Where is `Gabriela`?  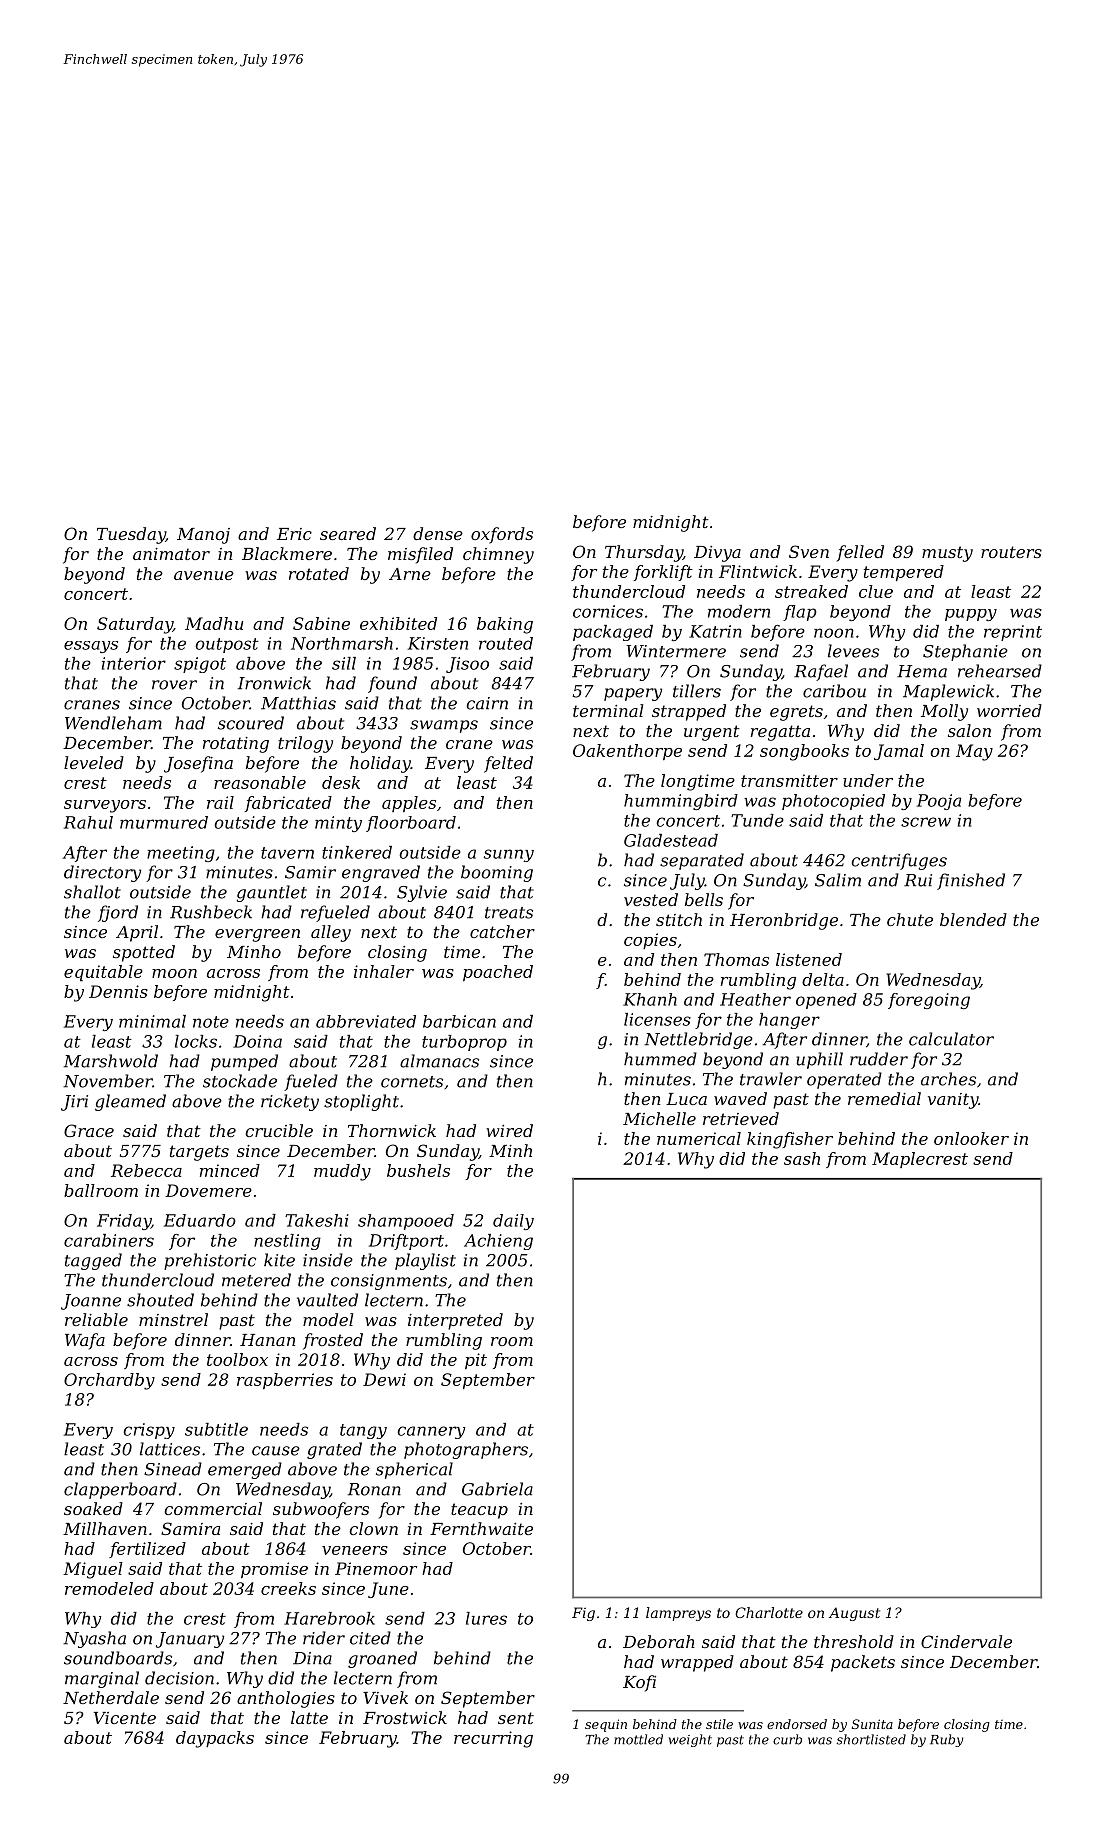 Gabriela is located at coordinates (497, 1489).
